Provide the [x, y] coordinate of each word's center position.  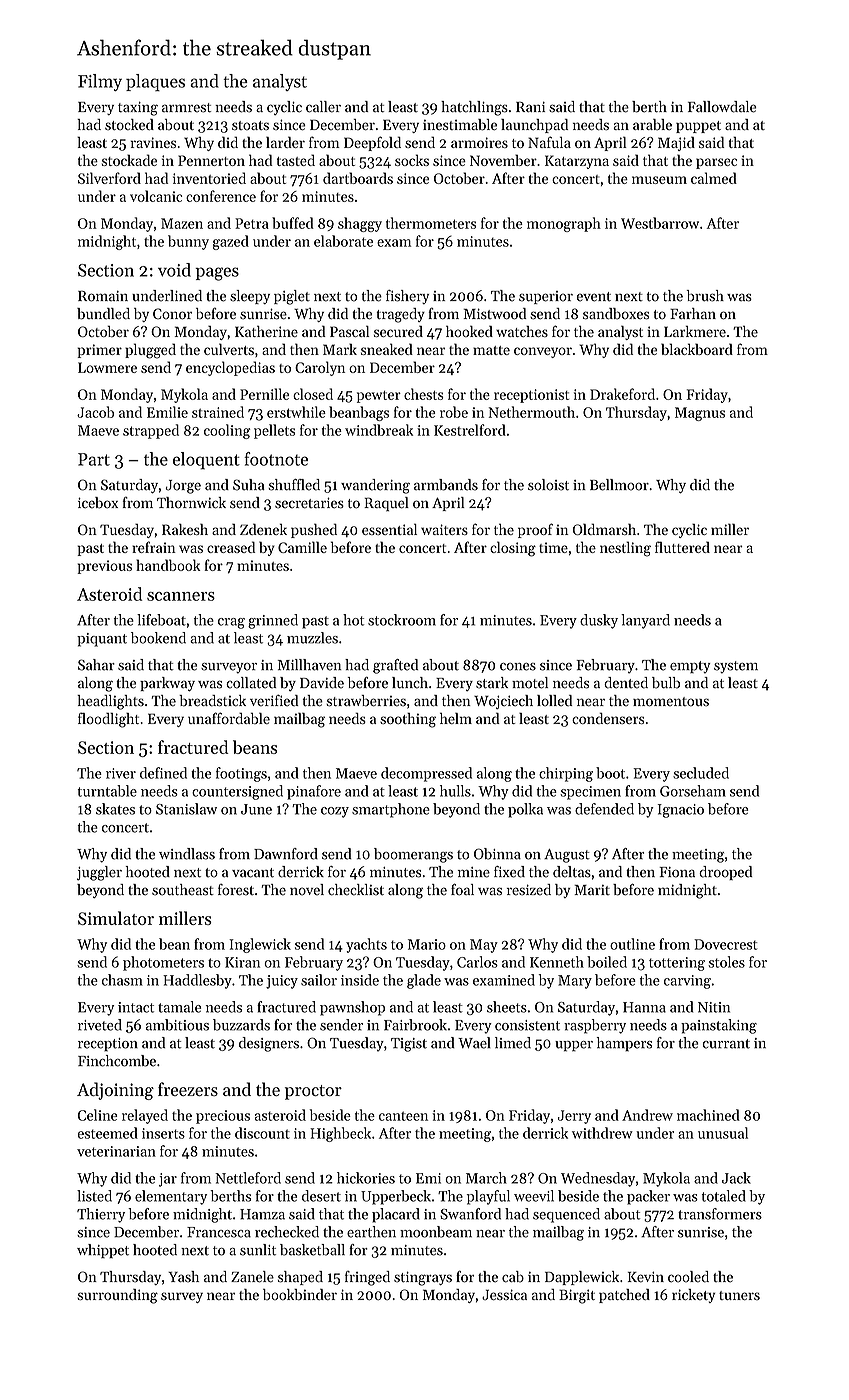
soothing [408, 720]
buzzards [241, 1025]
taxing [138, 109]
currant [726, 1044]
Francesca [219, 1232]
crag [231, 623]
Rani [530, 106]
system [736, 667]
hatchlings [474, 108]
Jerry [574, 1117]
